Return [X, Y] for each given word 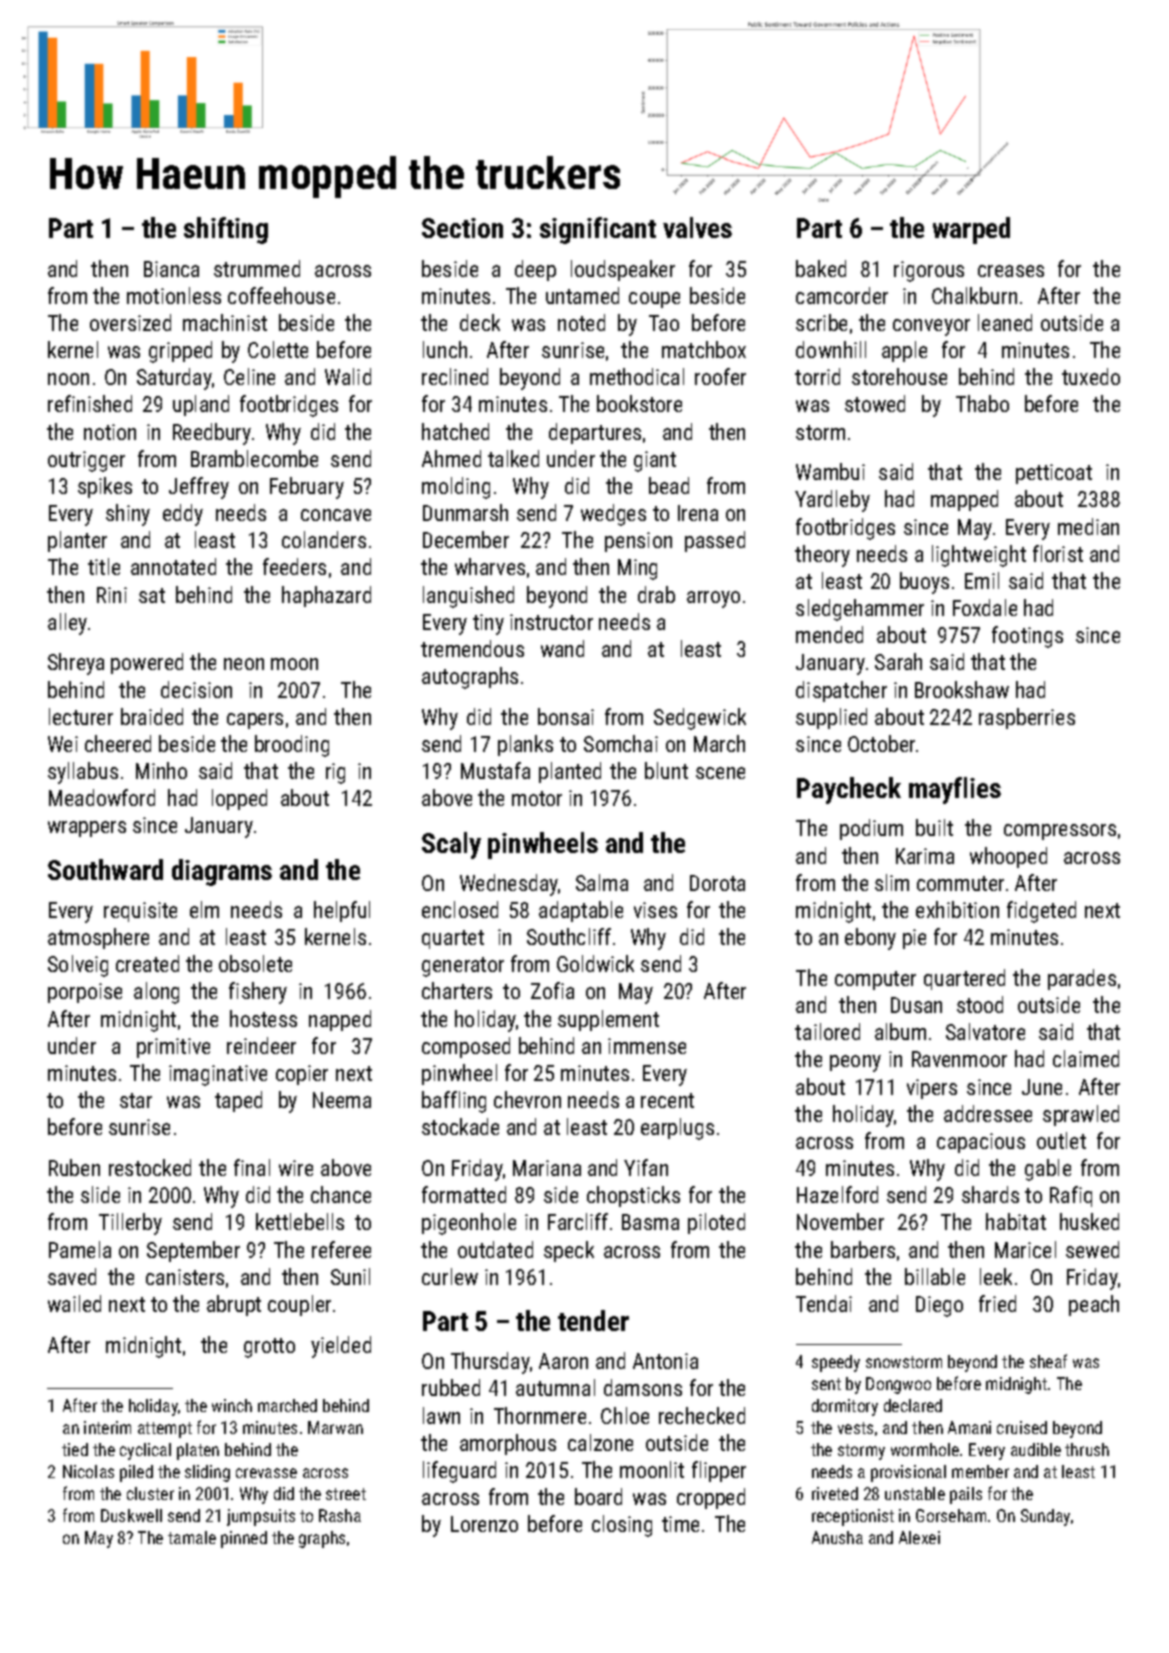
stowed [875, 403]
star [136, 1100]
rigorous [929, 271]
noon [68, 379]
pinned [244, 1539]
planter [77, 541]
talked [513, 458]
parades [1082, 979]
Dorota [717, 883]
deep [535, 270]
